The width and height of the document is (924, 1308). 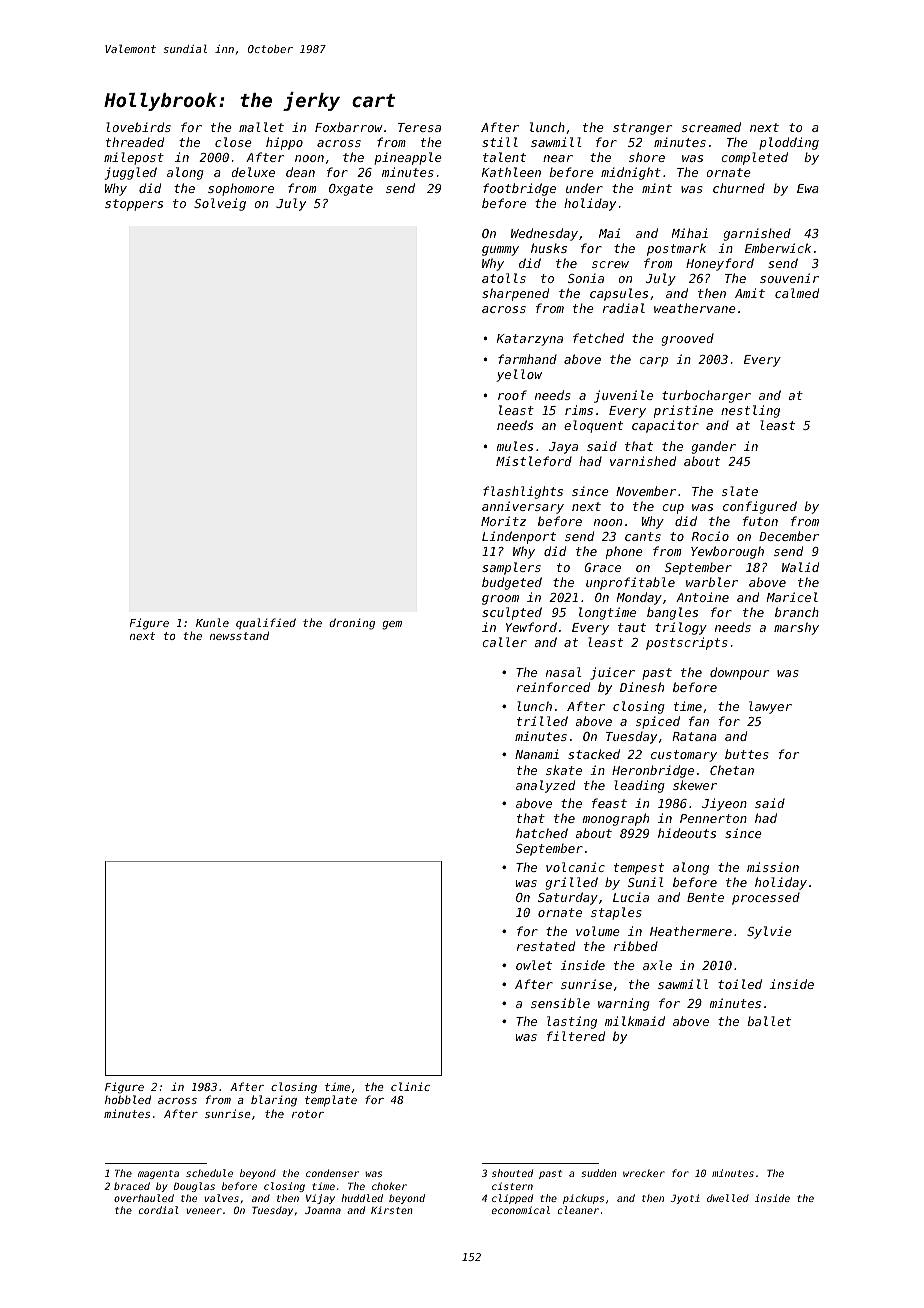 What do you see at coordinates (542, 833) in the document?
I see `hatched` at bounding box center [542, 833].
